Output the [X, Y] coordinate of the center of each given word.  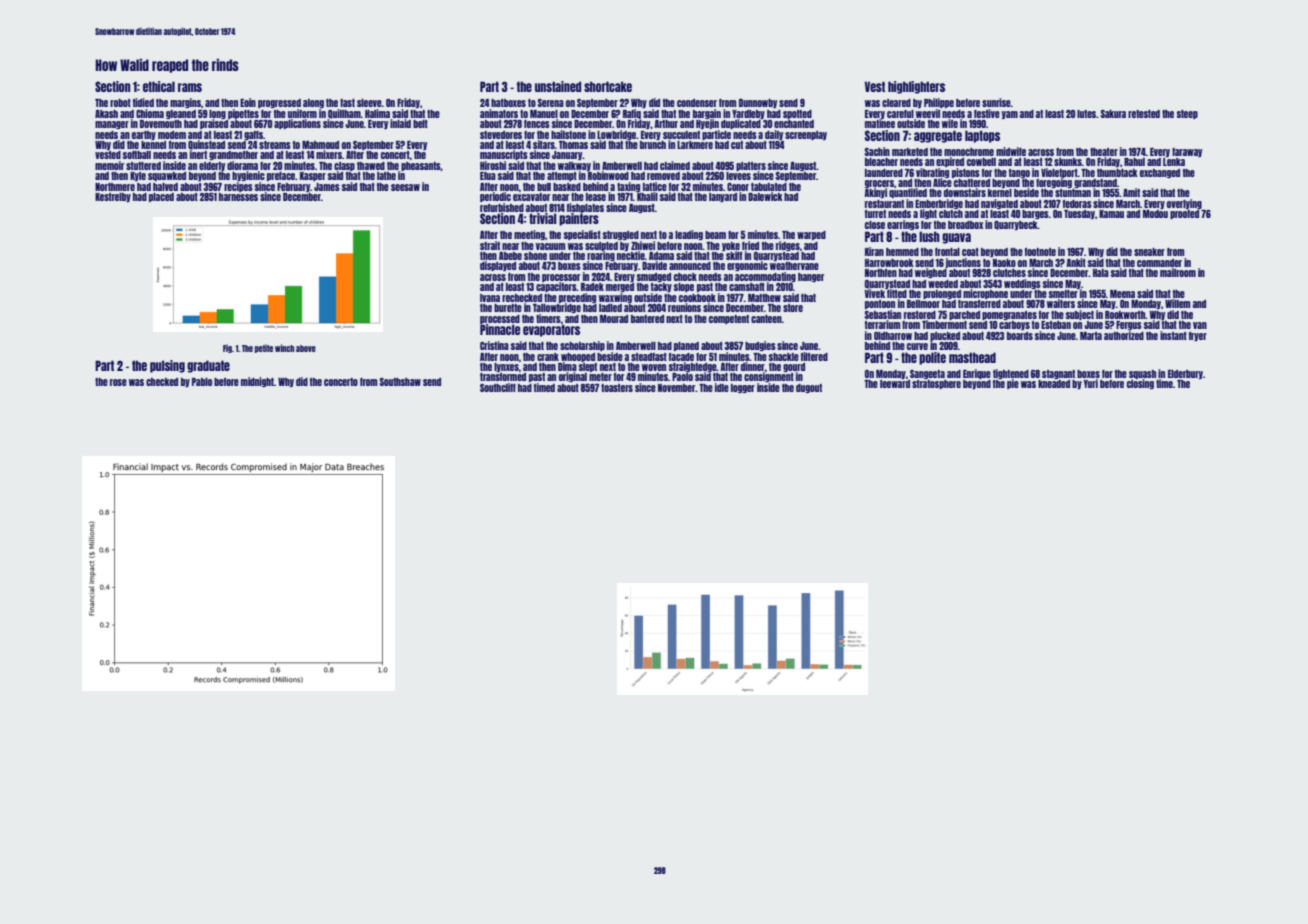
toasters [617, 388]
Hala [1101, 273]
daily [774, 135]
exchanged [1160, 173]
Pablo [202, 382]
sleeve [369, 103]
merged [620, 287]
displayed [498, 266]
